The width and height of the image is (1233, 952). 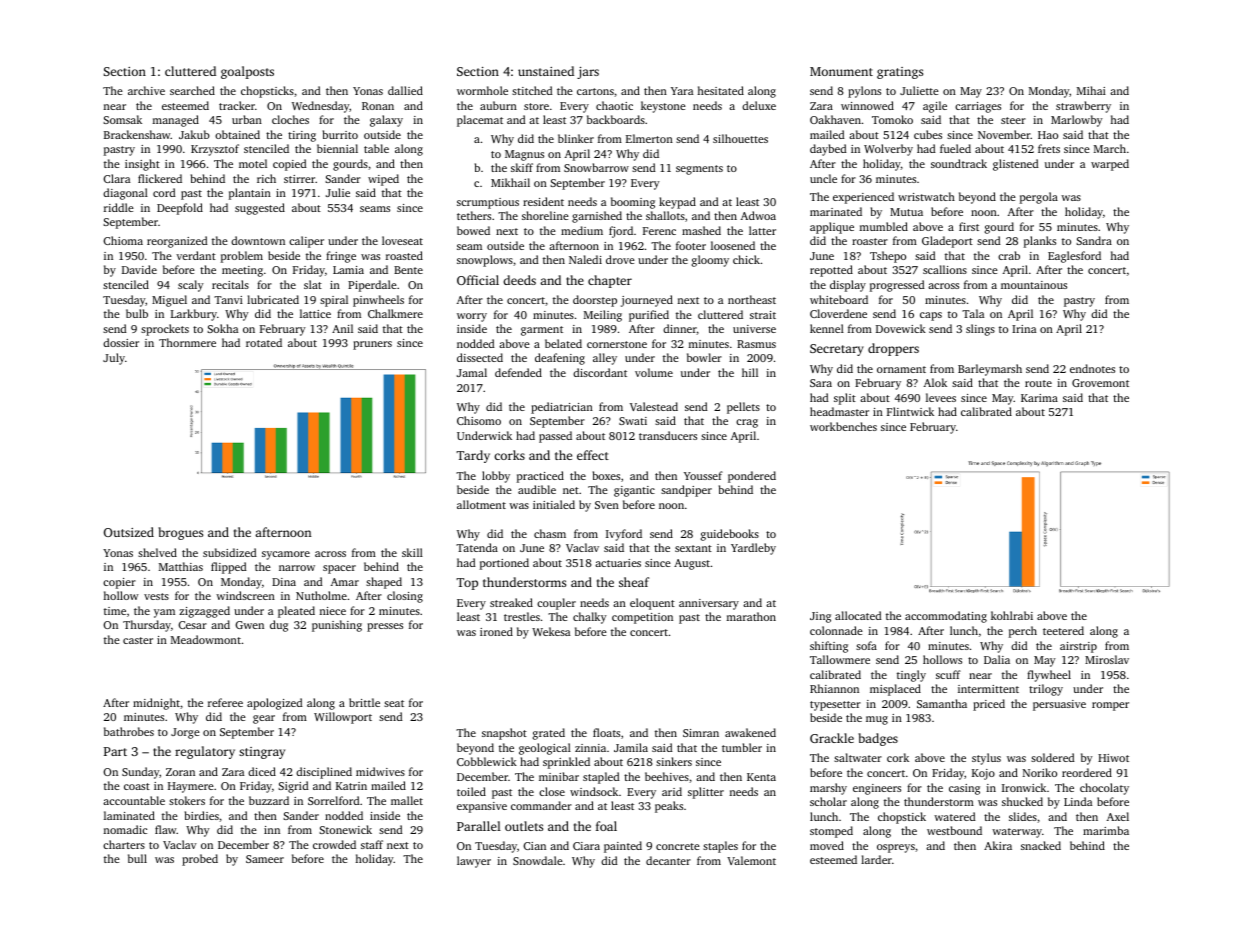 I want to click on Krzysztof, so click(x=215, y=150).
